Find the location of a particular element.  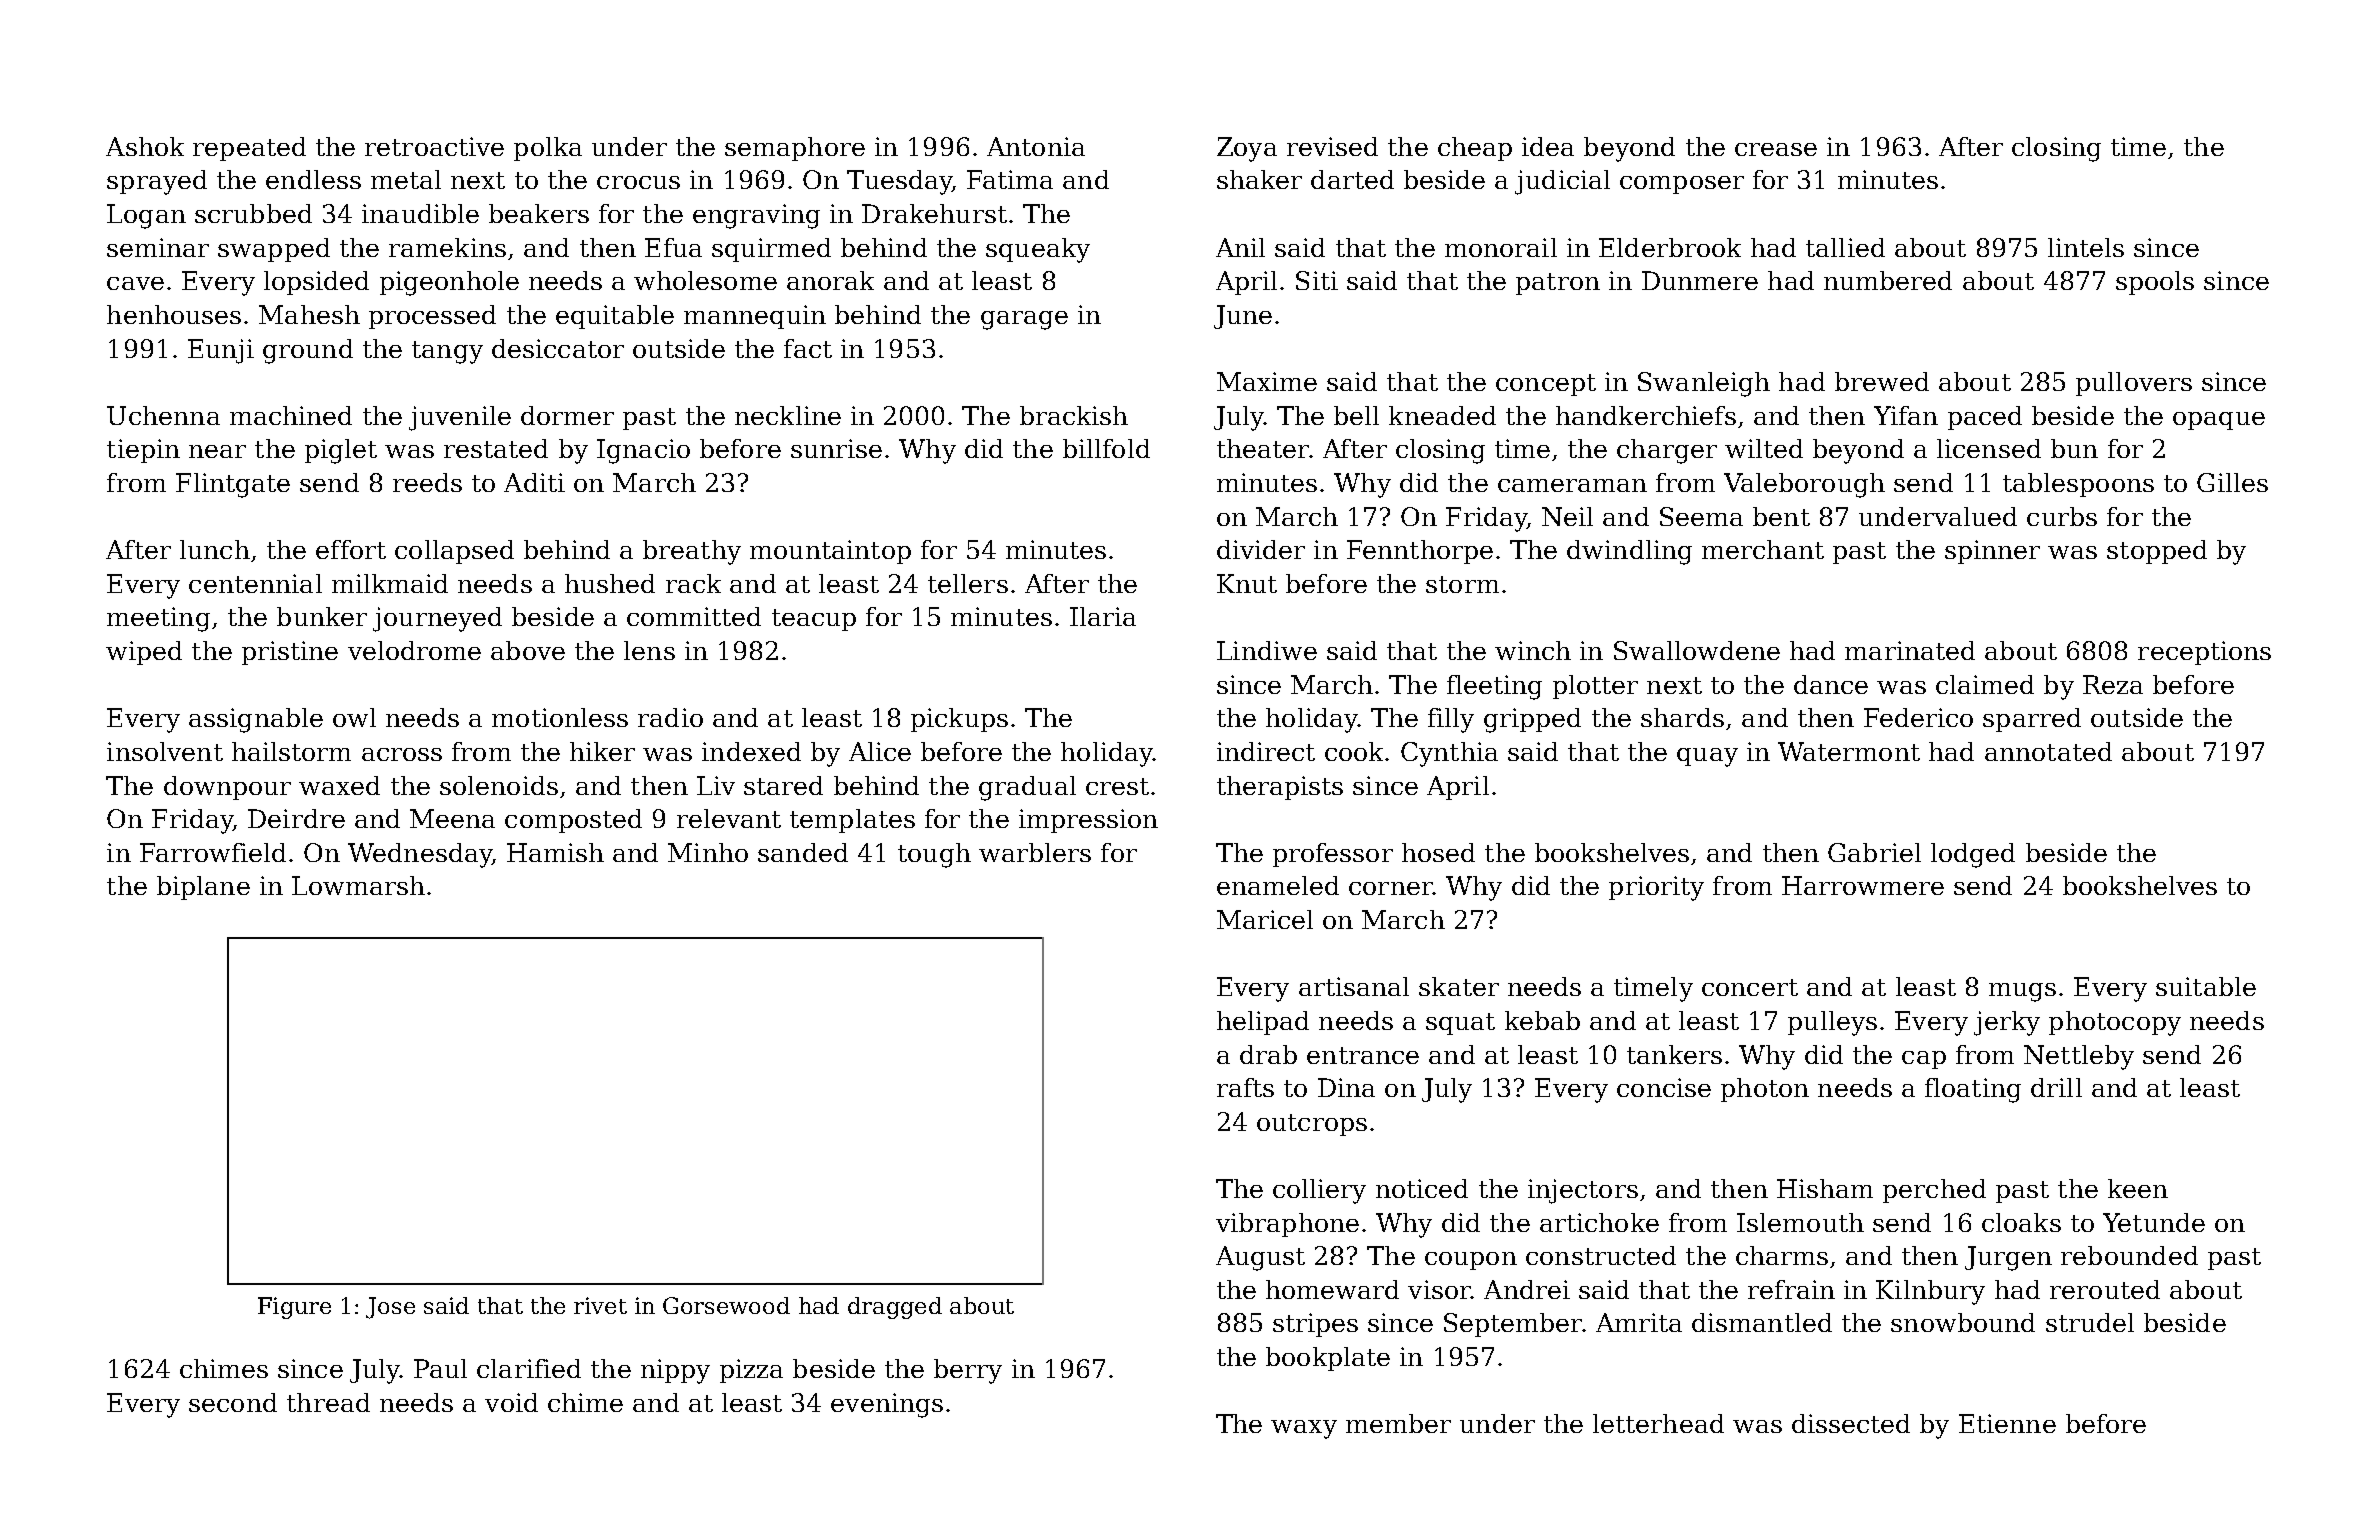

waxy is located at coordinates (1304, 1429).
